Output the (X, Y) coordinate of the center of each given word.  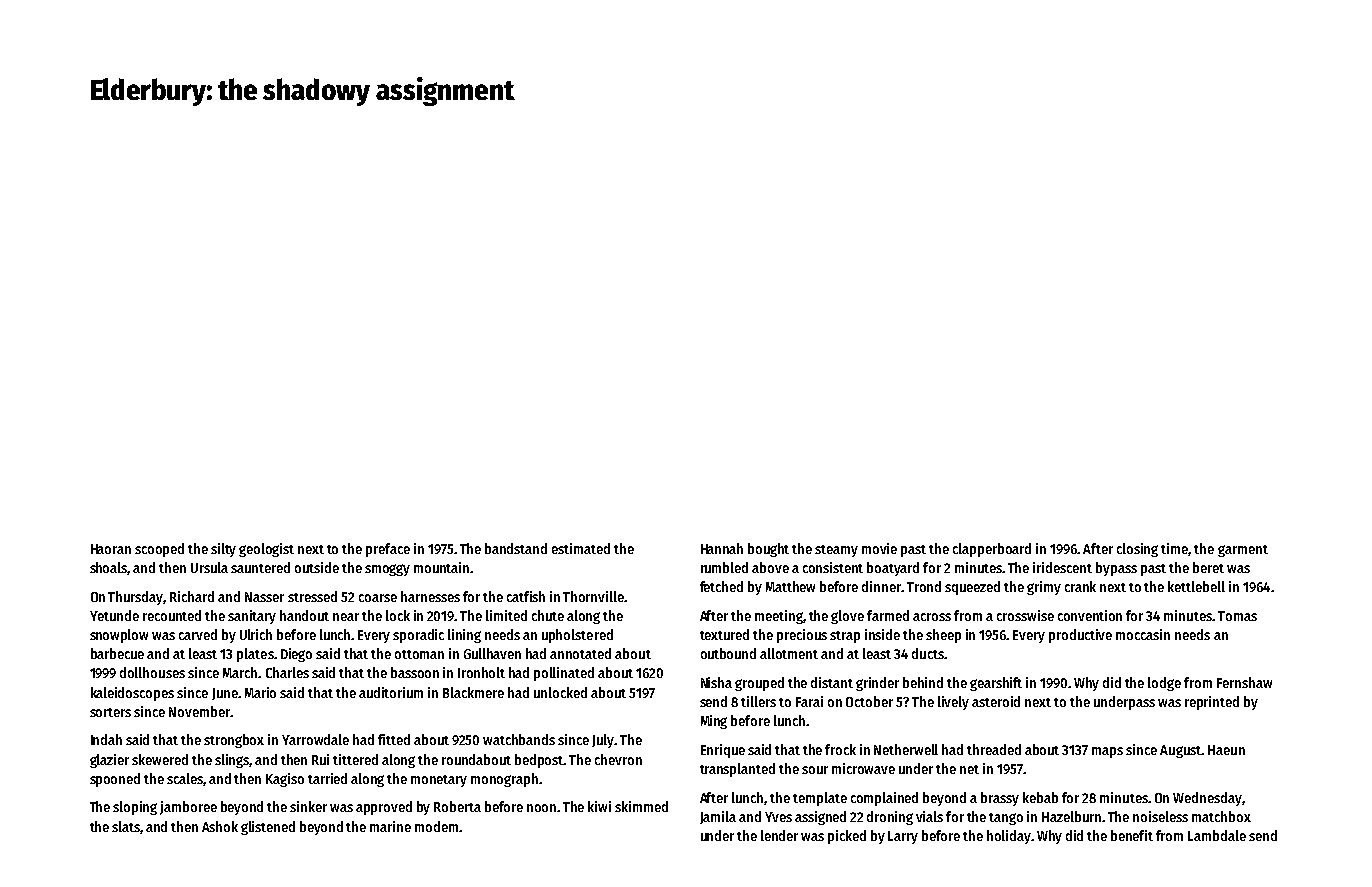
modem (436, 826)
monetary (439, 781)
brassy (1000, 799)
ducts (928, 653)
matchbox (1221, 816)
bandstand (516, 548)
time (1175, 549)
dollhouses (152, 672)
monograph (504, 780)
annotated (580, 653)
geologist (266, 550)
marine (390, 826)
